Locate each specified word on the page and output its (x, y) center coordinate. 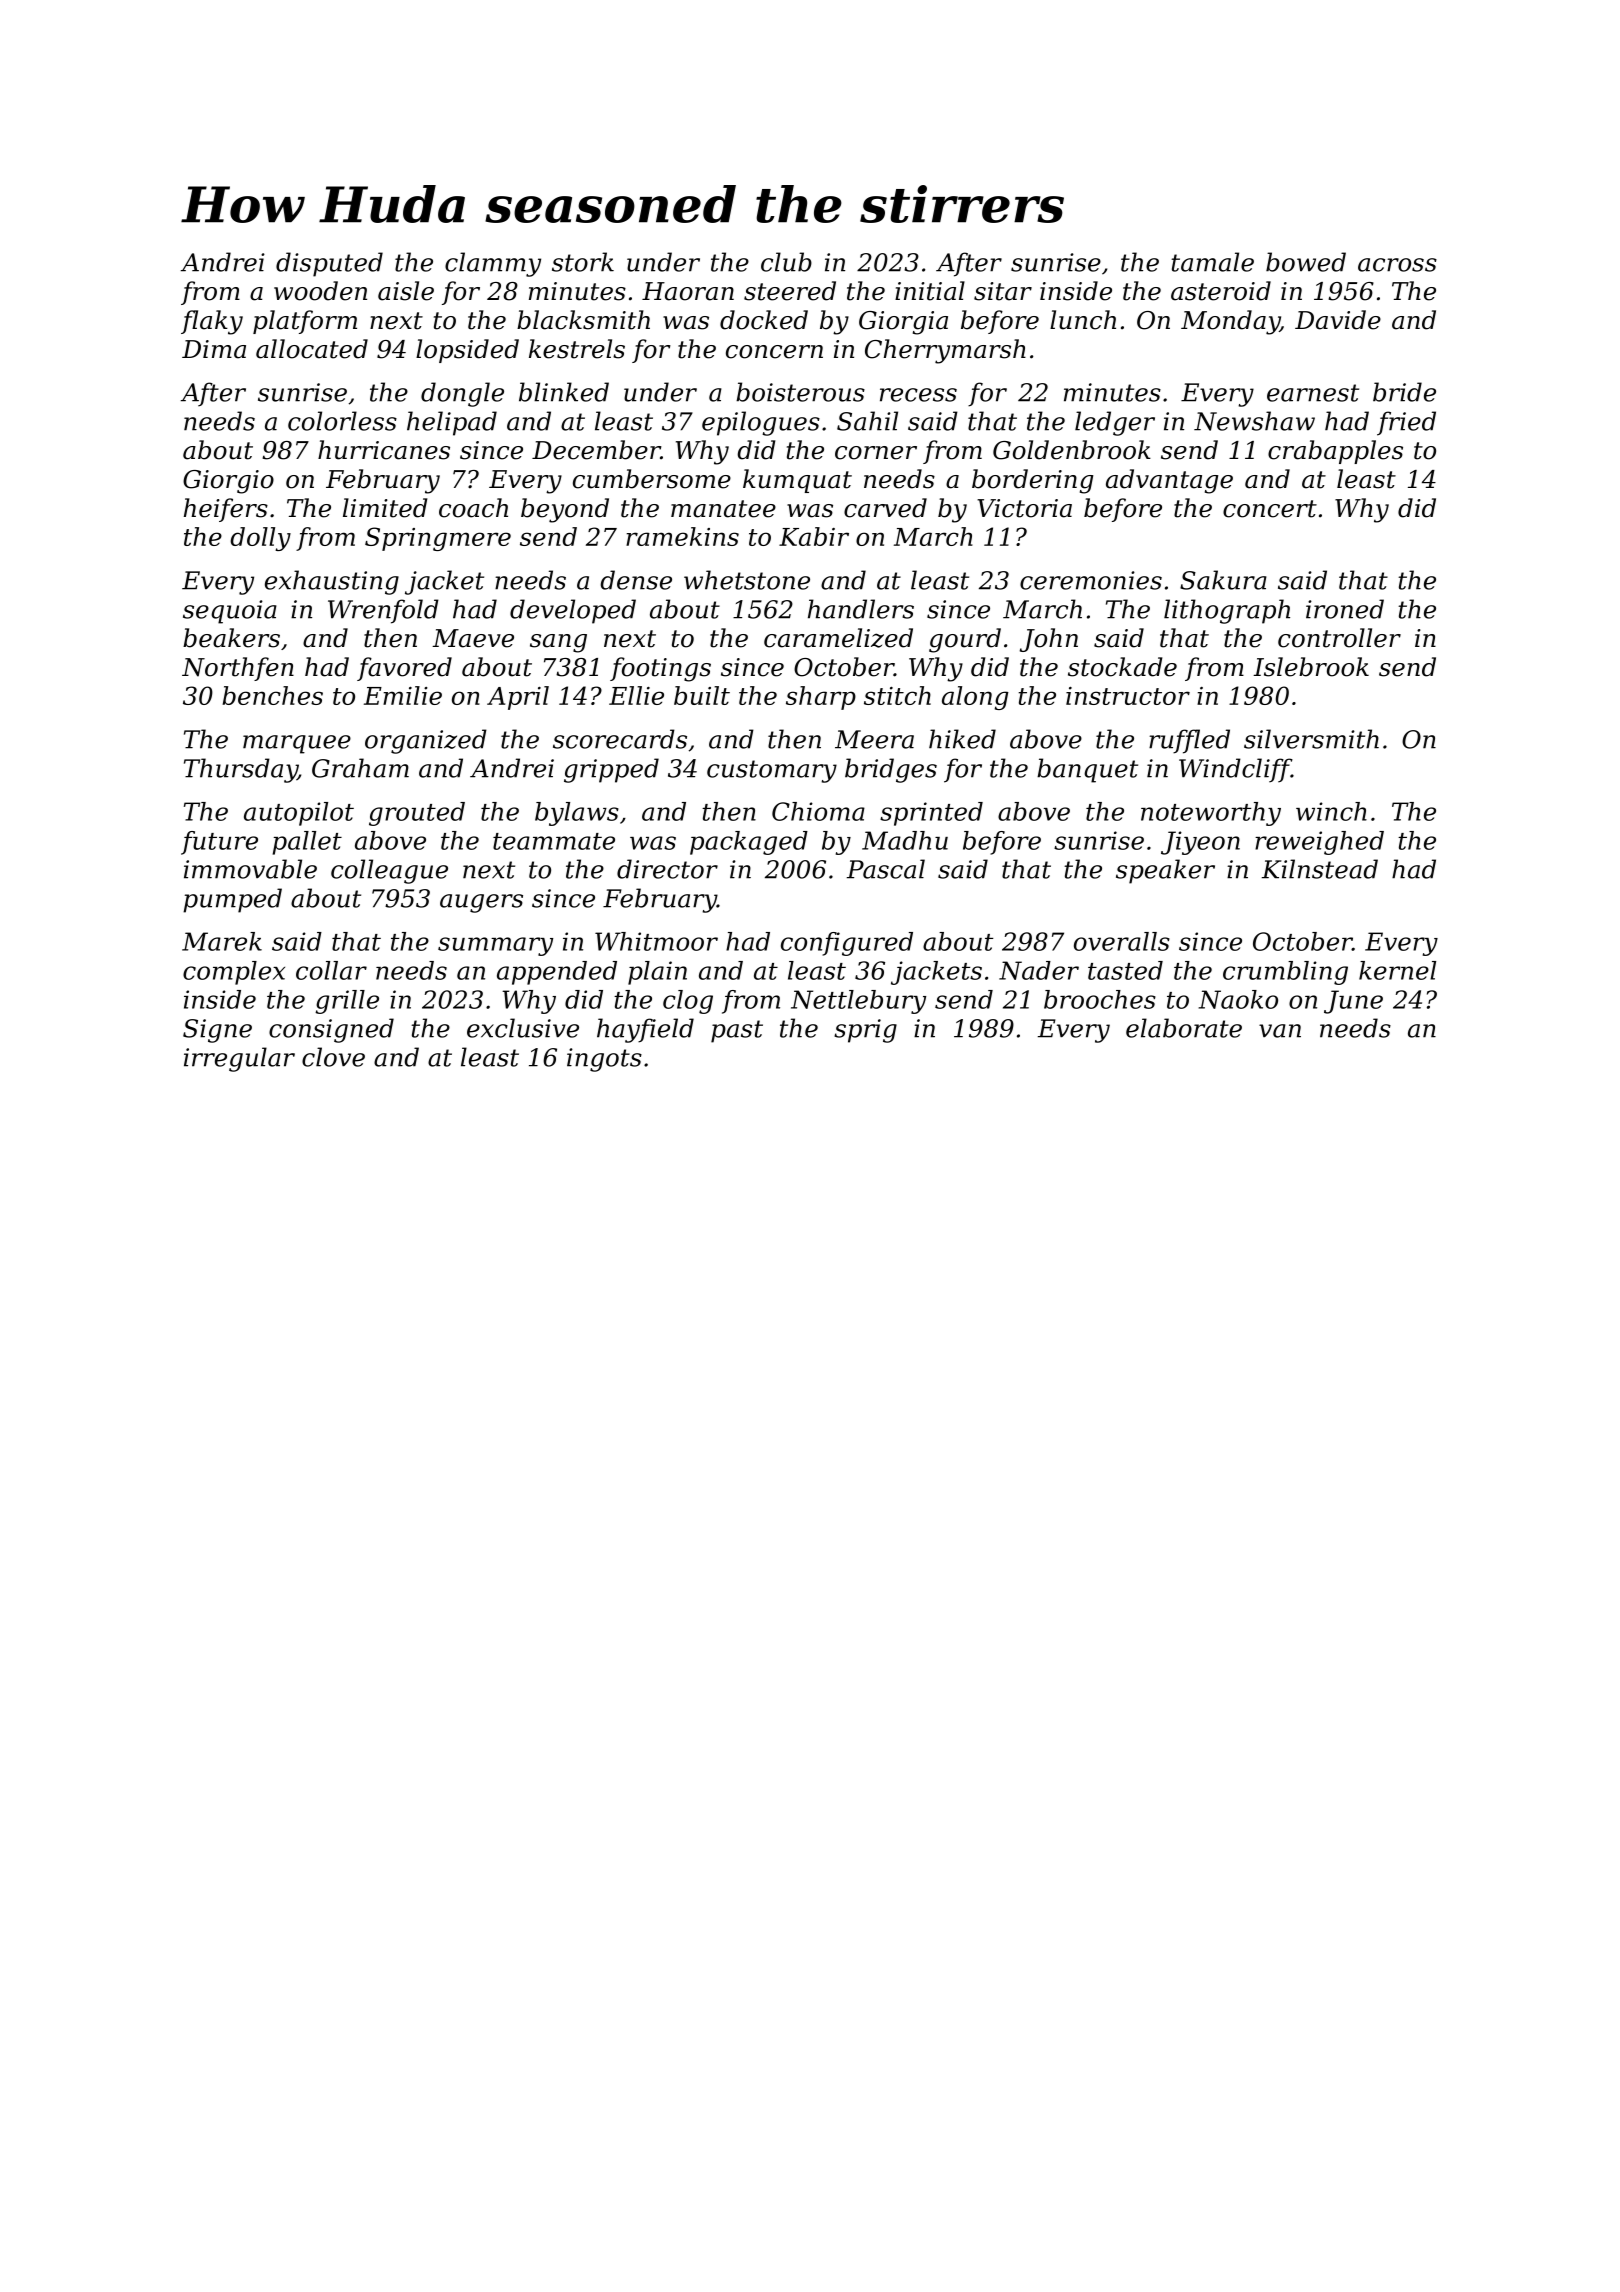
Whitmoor (656, 941)
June (1353, 1002)
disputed (329, 264)
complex (234, 973)
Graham (360, 768)
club (786, 262)
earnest (1313, 393)
